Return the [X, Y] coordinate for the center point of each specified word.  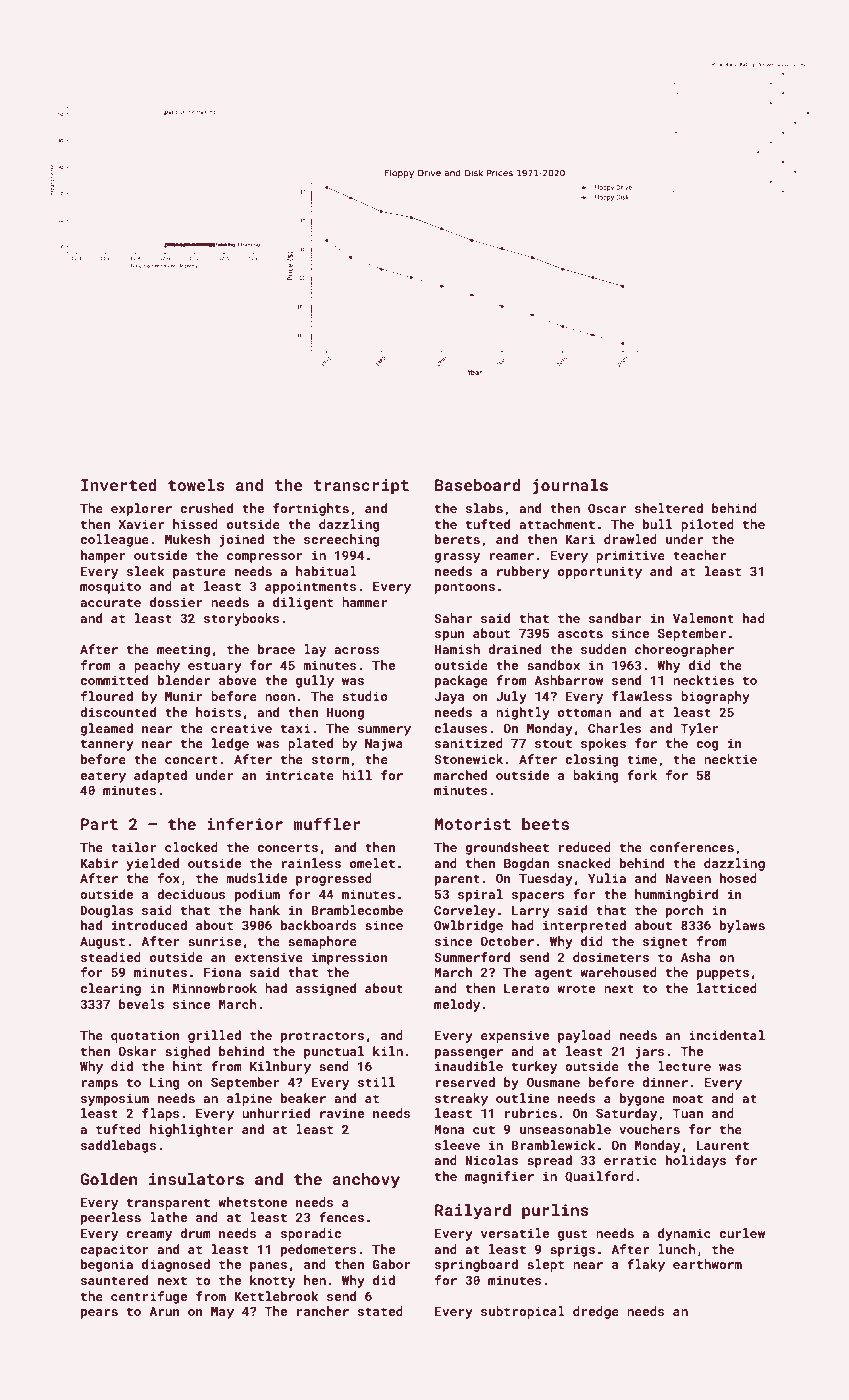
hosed [738, 878]
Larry [531, 912]
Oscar [607, 508]
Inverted [119, 485]
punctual [334, 1052]
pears [99, 1314]
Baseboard [478, 485]
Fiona [222, 972]
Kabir [99, 863]
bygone [642, 1099]
